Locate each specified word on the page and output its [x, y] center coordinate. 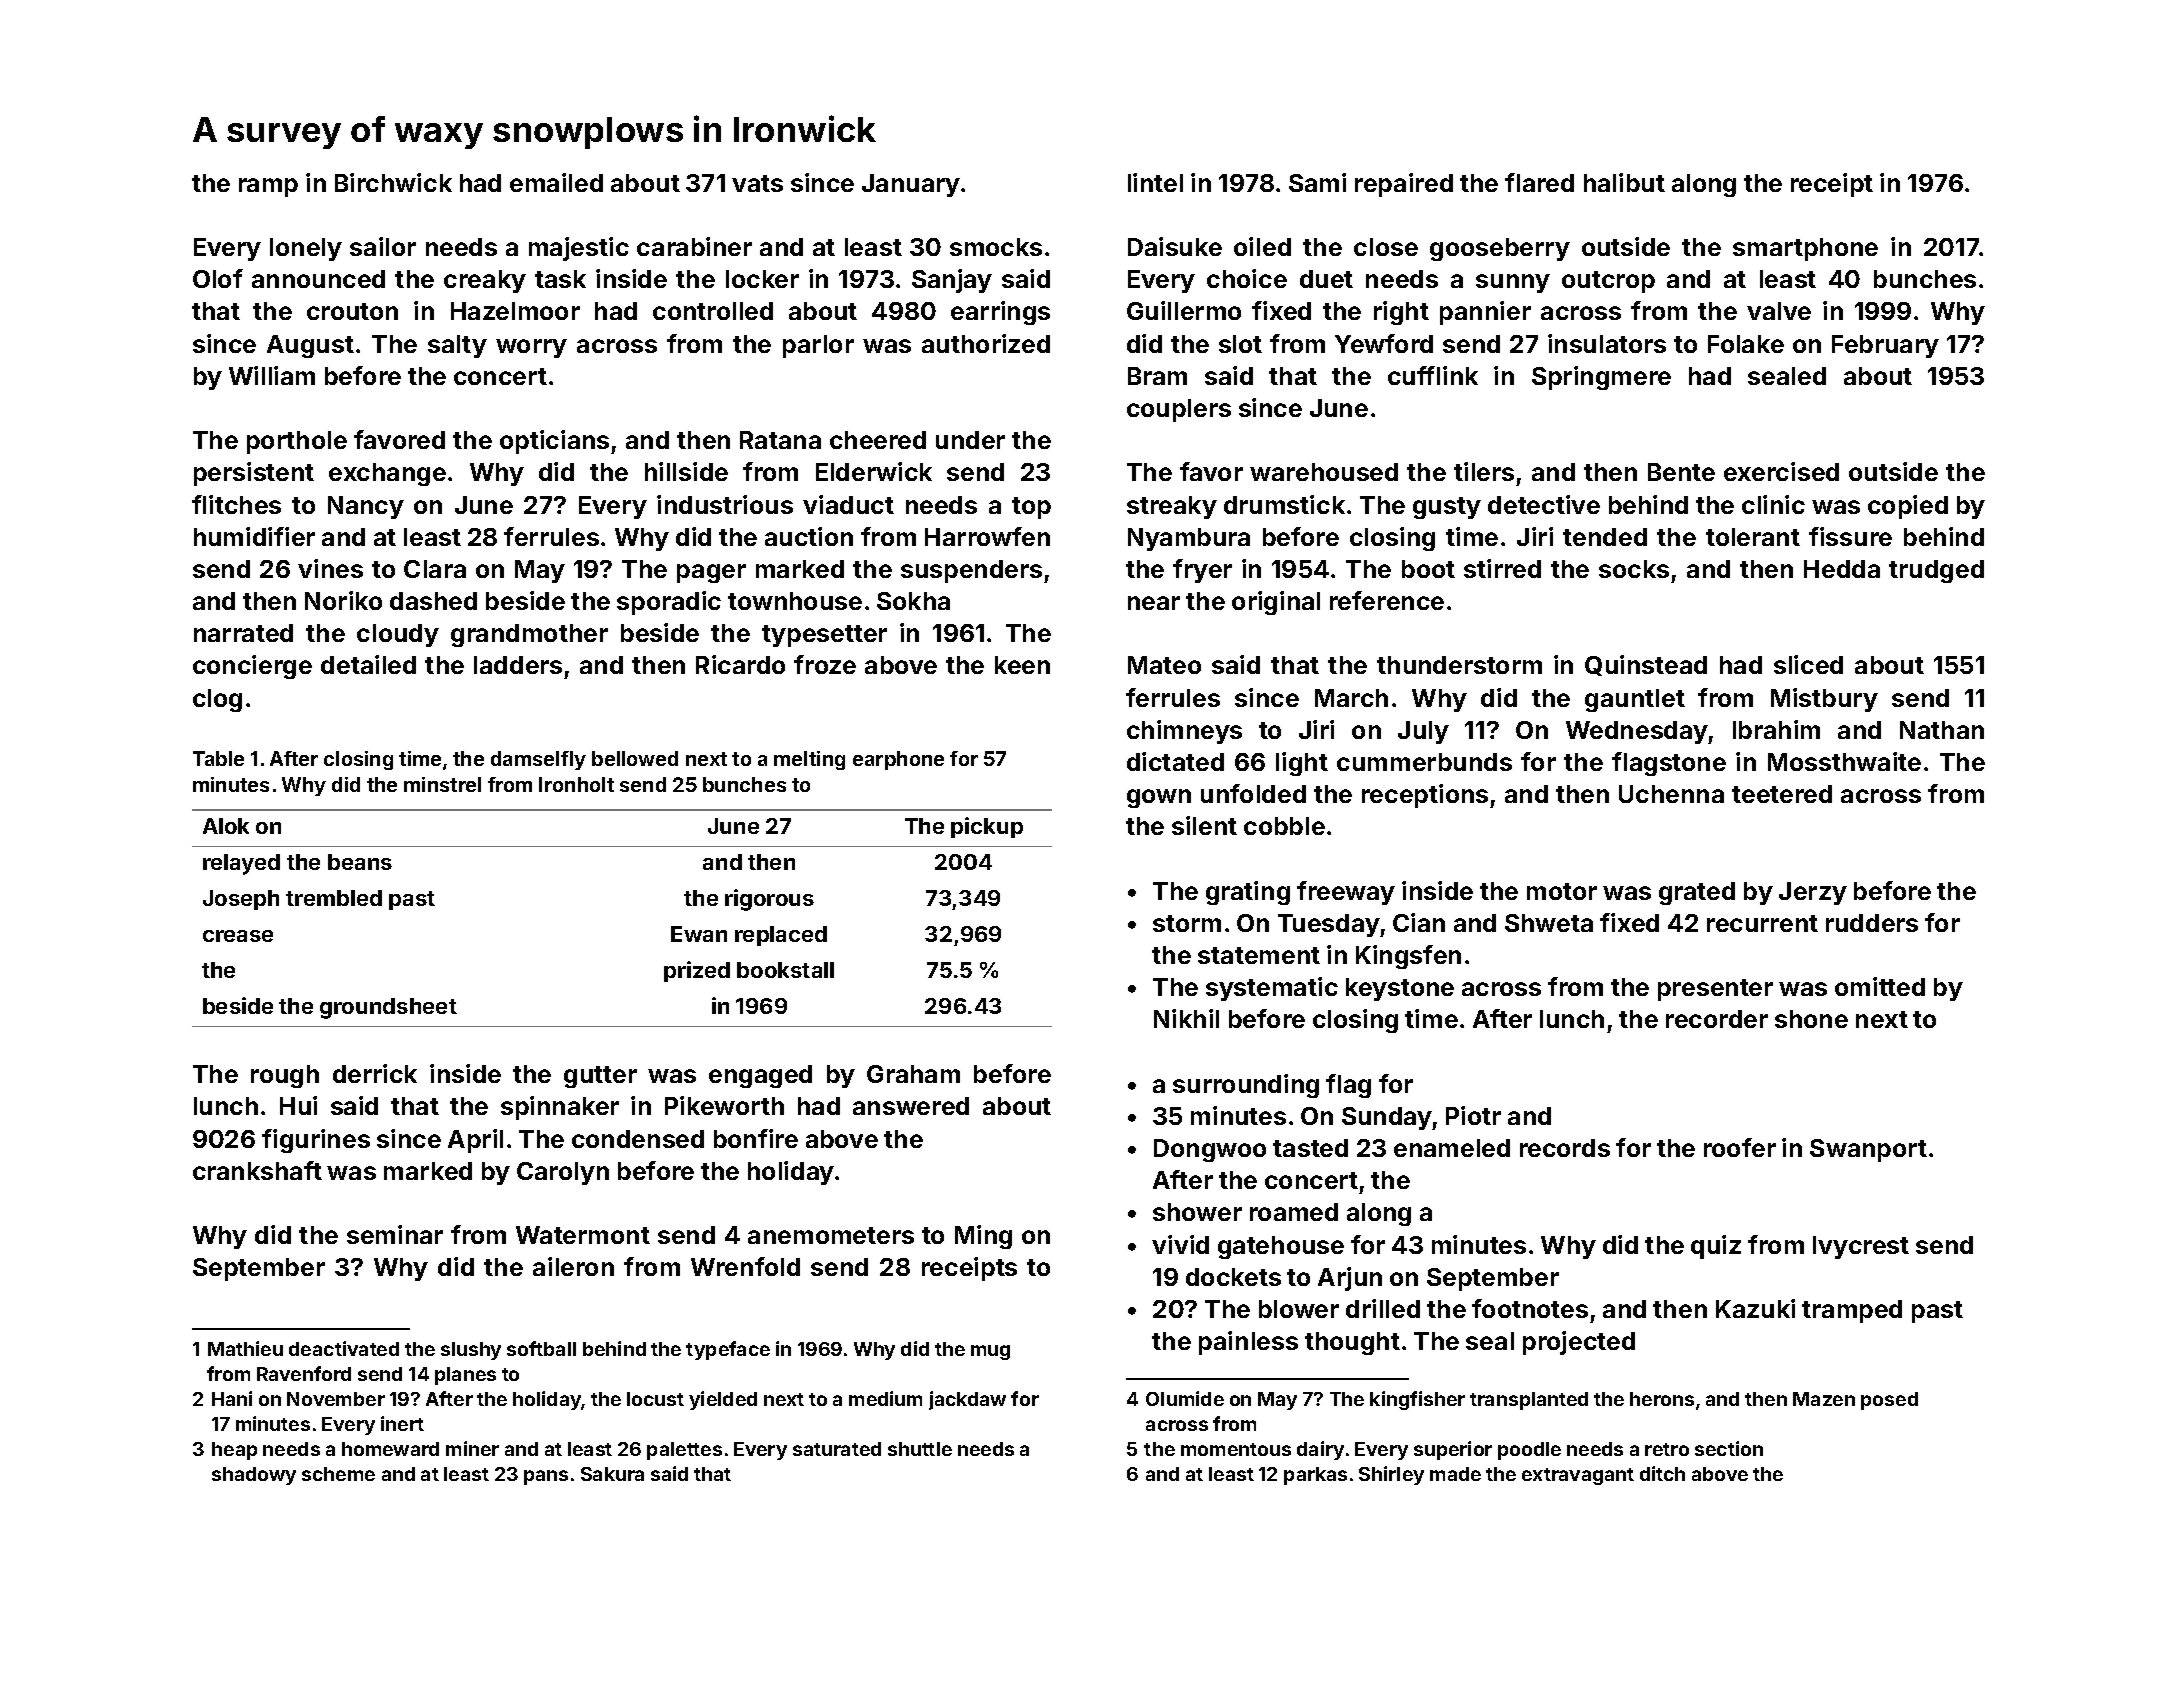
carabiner [694, 246]
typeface [728, 1350]
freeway [1346, 893]
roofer [1740, 1147]
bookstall [785, 970]
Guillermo [1184, 310]
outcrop [1608, 282]
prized [697, 971]
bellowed [635, 758]
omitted [1880, 986]
